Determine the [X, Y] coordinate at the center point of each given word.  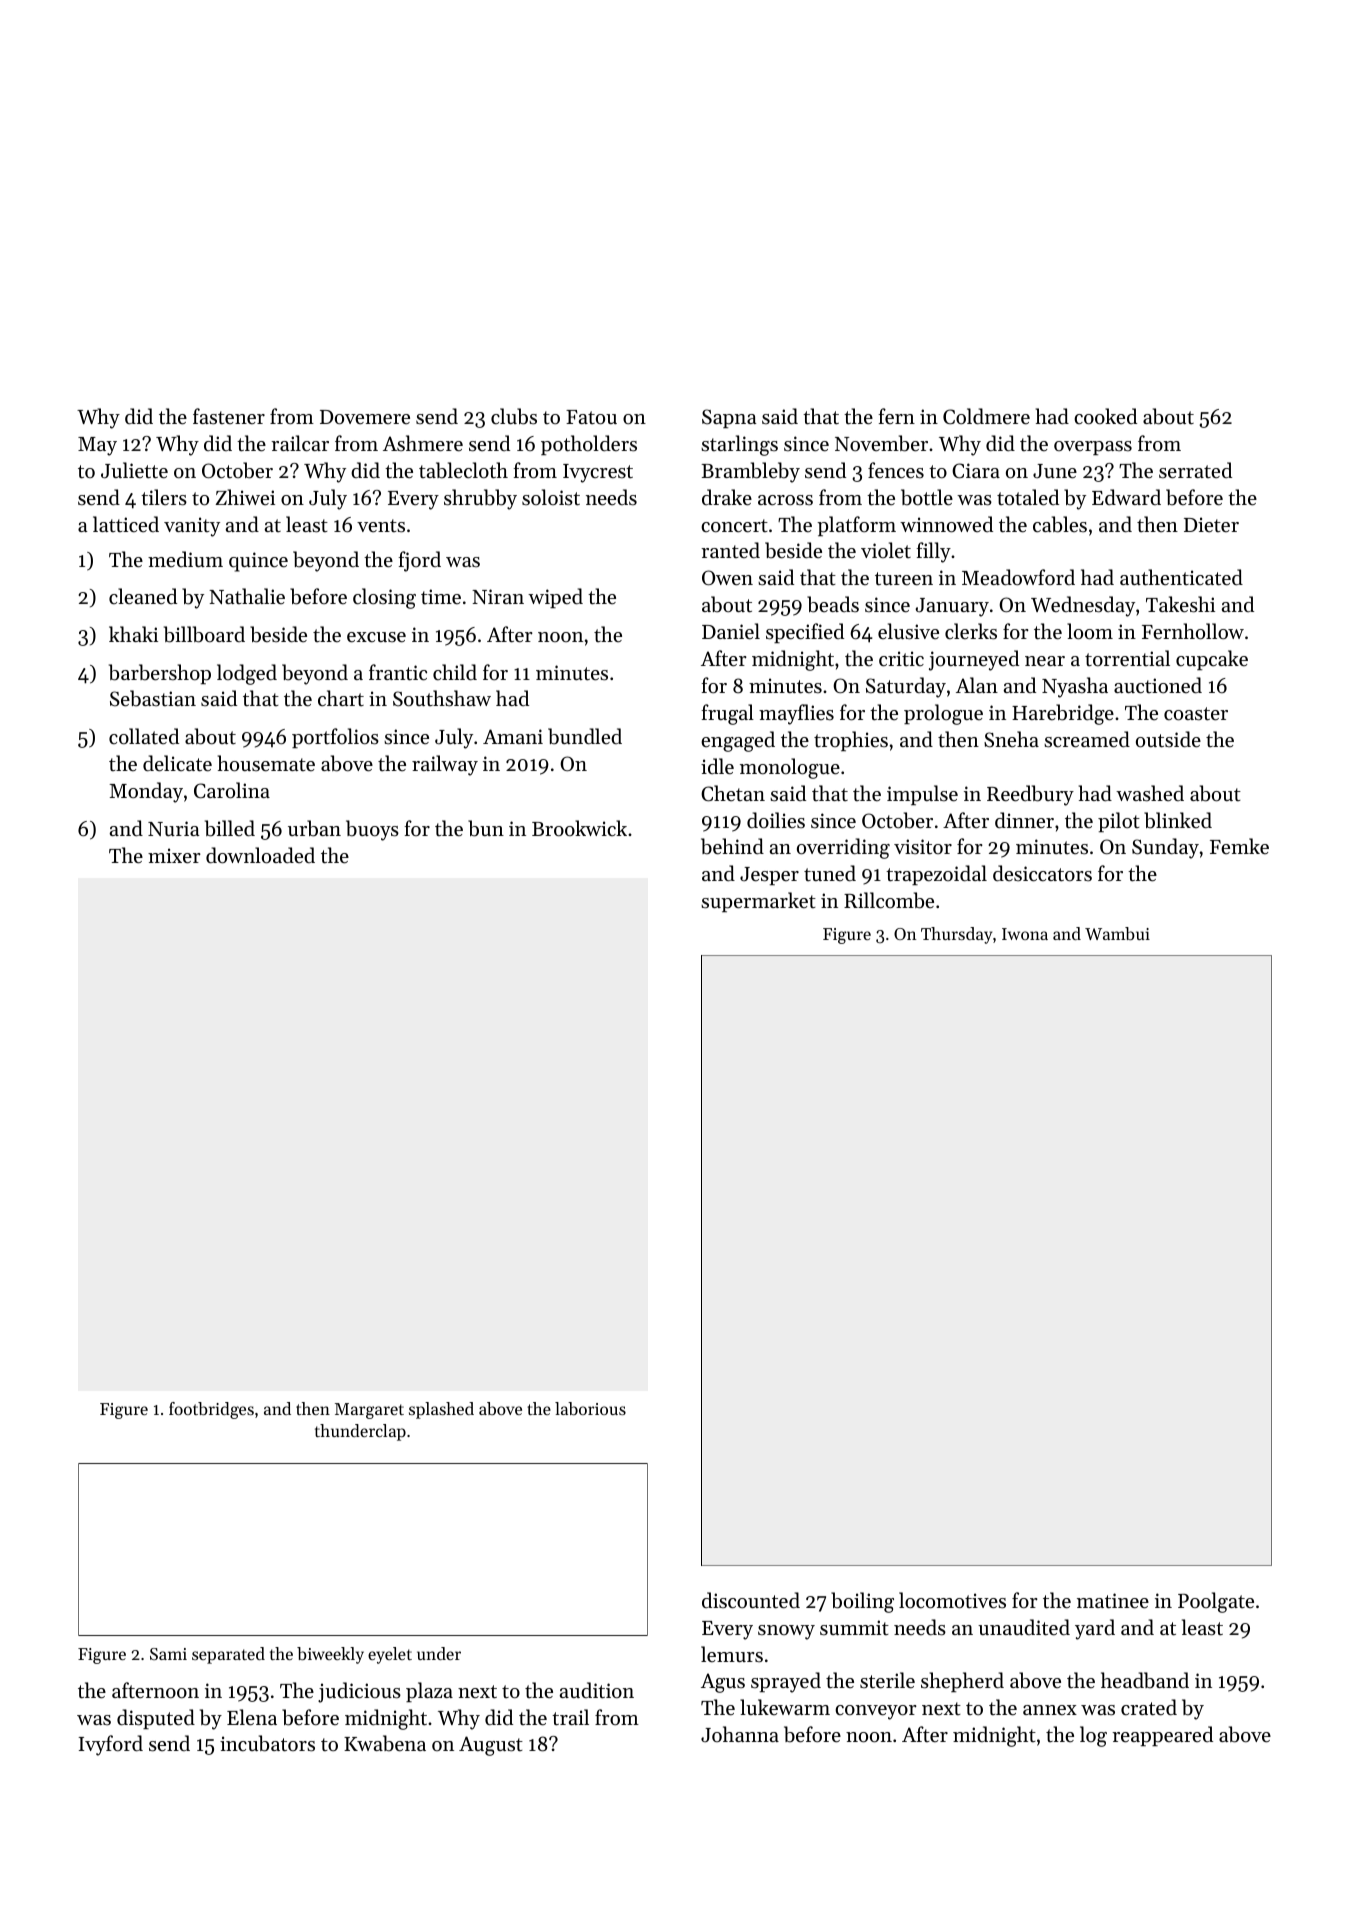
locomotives [952, 1600]
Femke [1239, 846]
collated [144, 736]
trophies [851, 741]
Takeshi [1180, 604]
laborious [590, 1408]
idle [717, 766]
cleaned [143, 596]
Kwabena [385, 1743]
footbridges [211, 1410]
